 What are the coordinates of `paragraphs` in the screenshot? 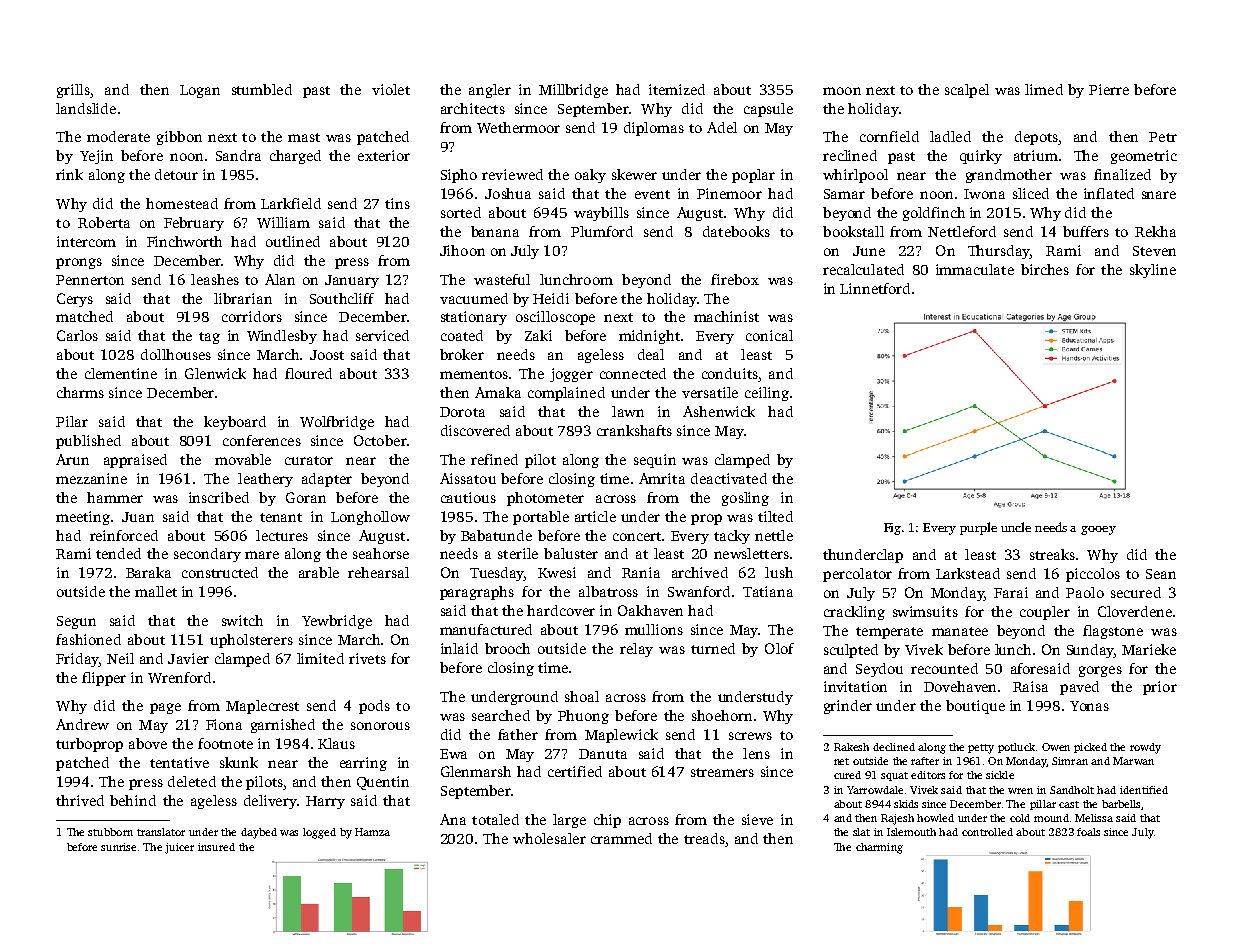 It's located at (477, 593).
